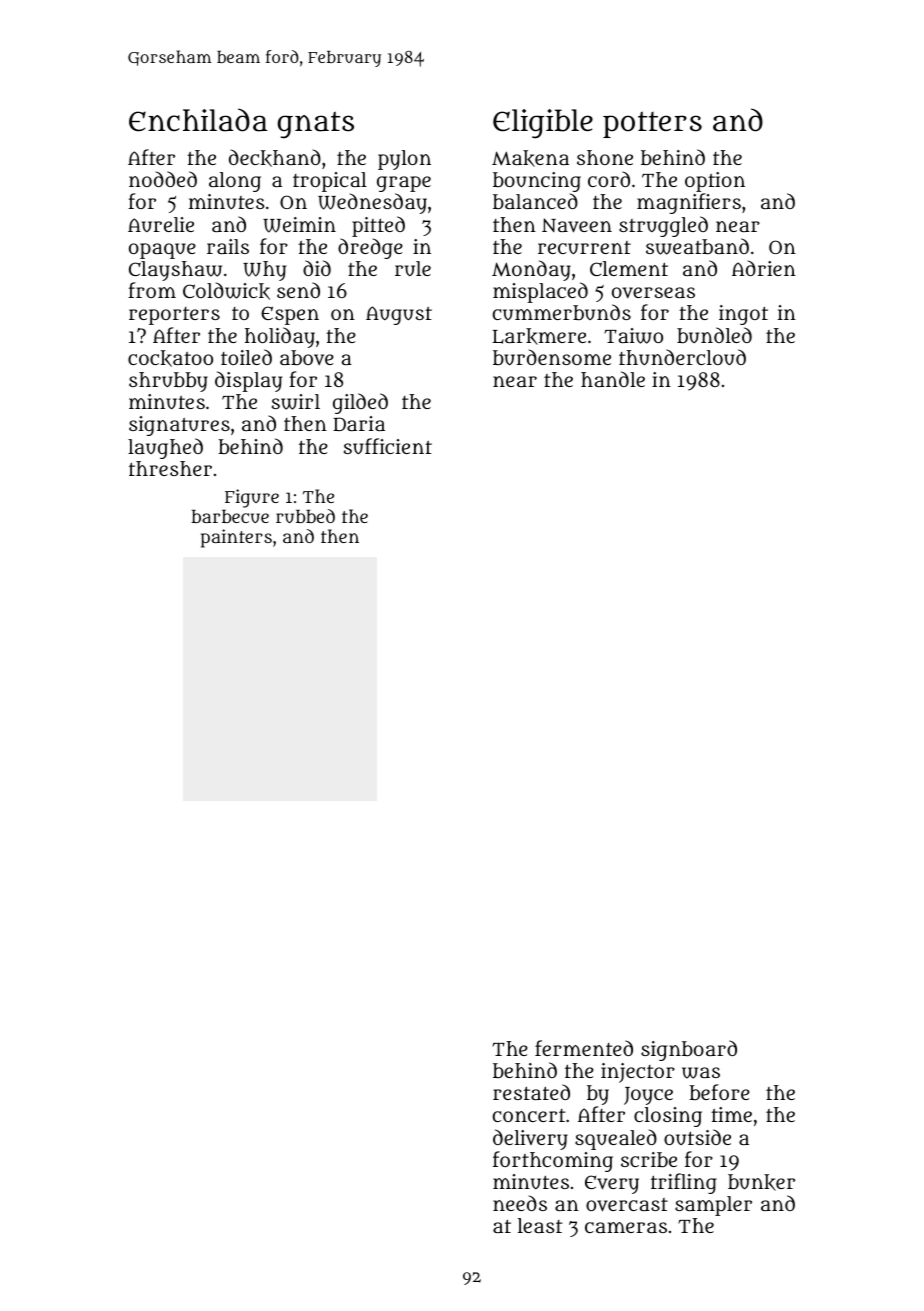  What do you see at coordinates (531, 1092) in the screenshot?
I see `restated` at bounding box center [531, 1092].
